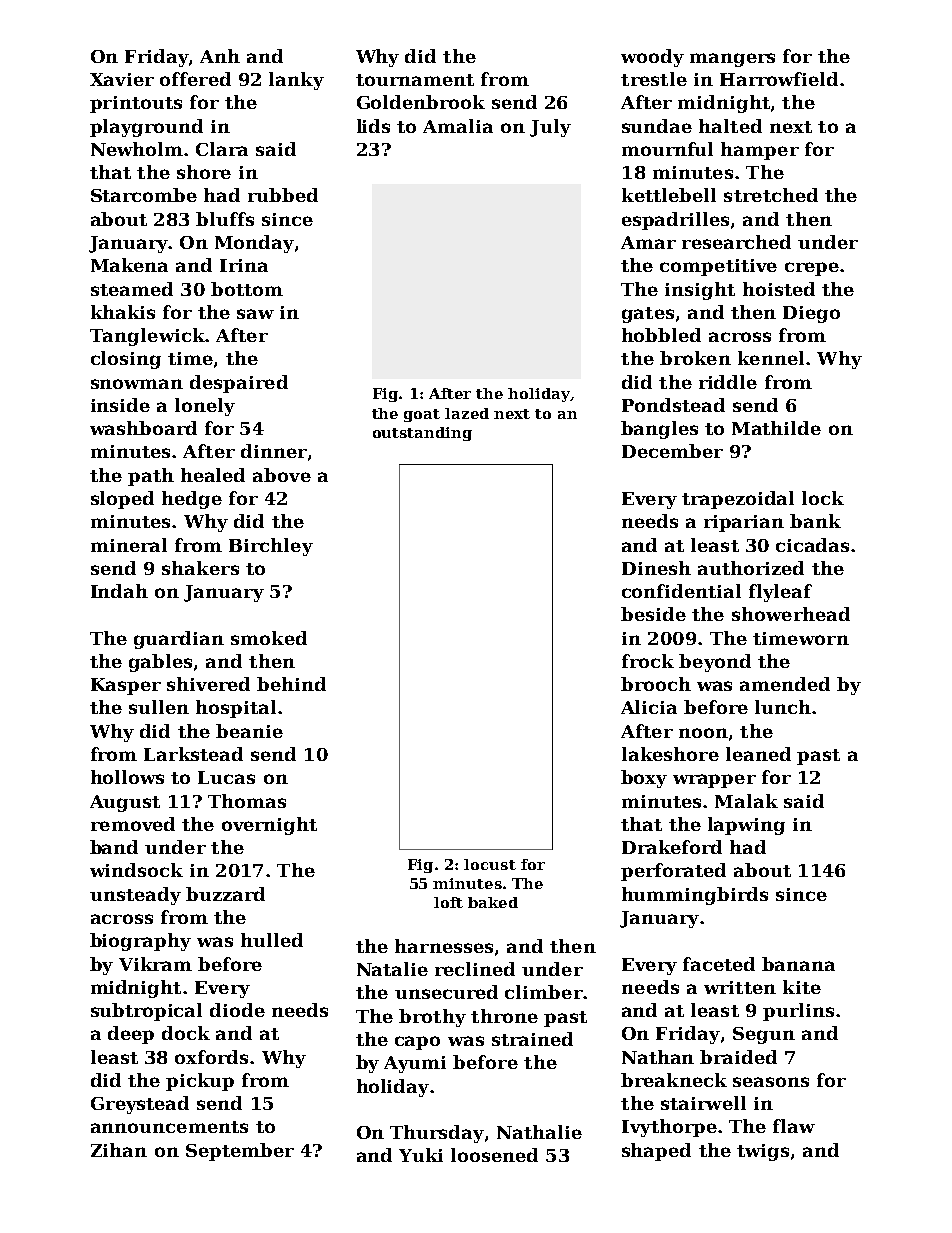  I want to click on lock, so click(823, 498).
